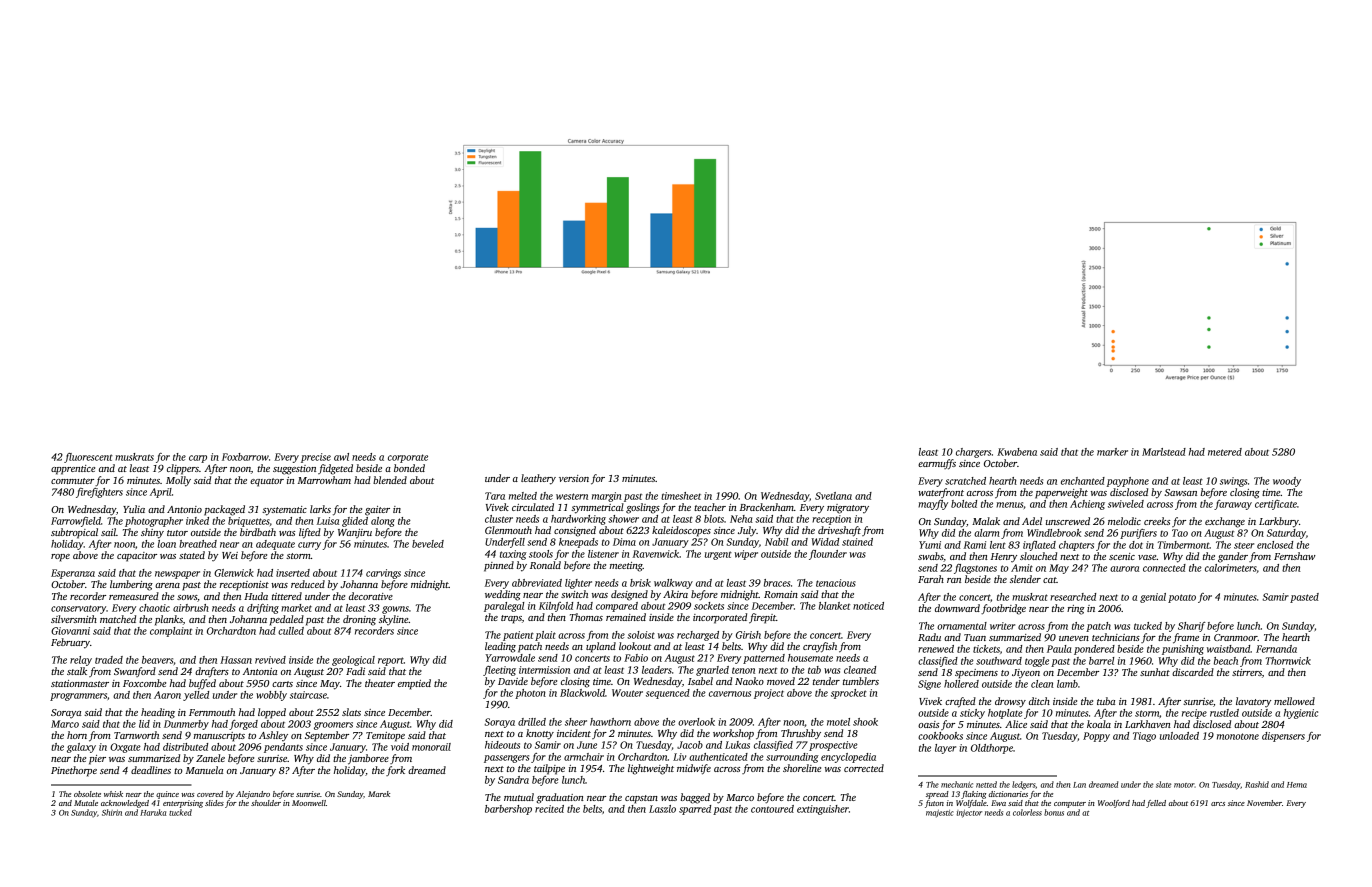 This page has height=887, width=1372. Describe the element at coordinates (1192, 627) in the page. I see `Sharif` at that location.
